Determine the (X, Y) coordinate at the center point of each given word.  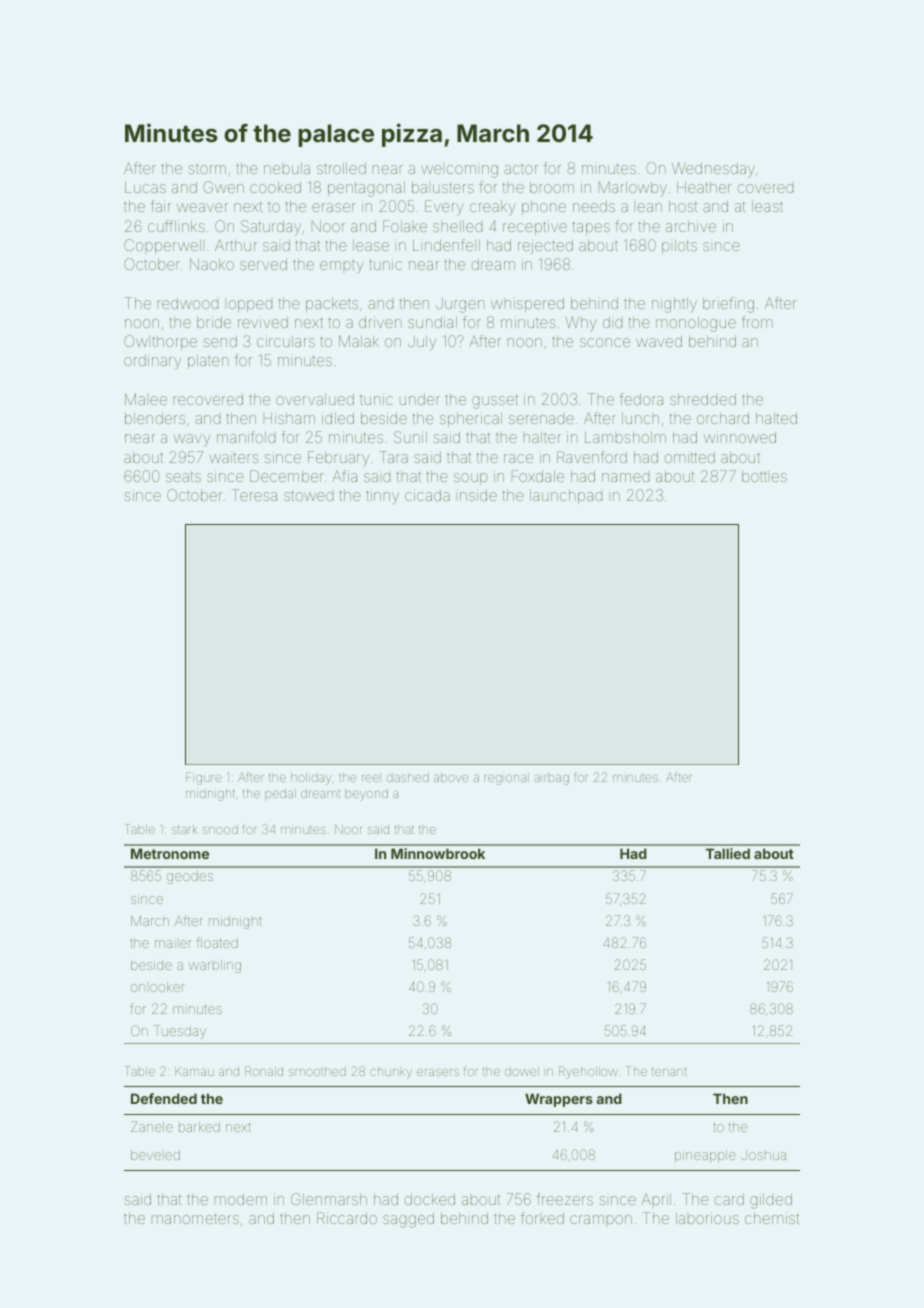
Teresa (254, 495)
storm (207, 169)
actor (521, 169)
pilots (679, 247)
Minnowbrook (438, 853)
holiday (311, 779)
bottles (764, 476)
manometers (195, 1218)
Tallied (728, 853)
